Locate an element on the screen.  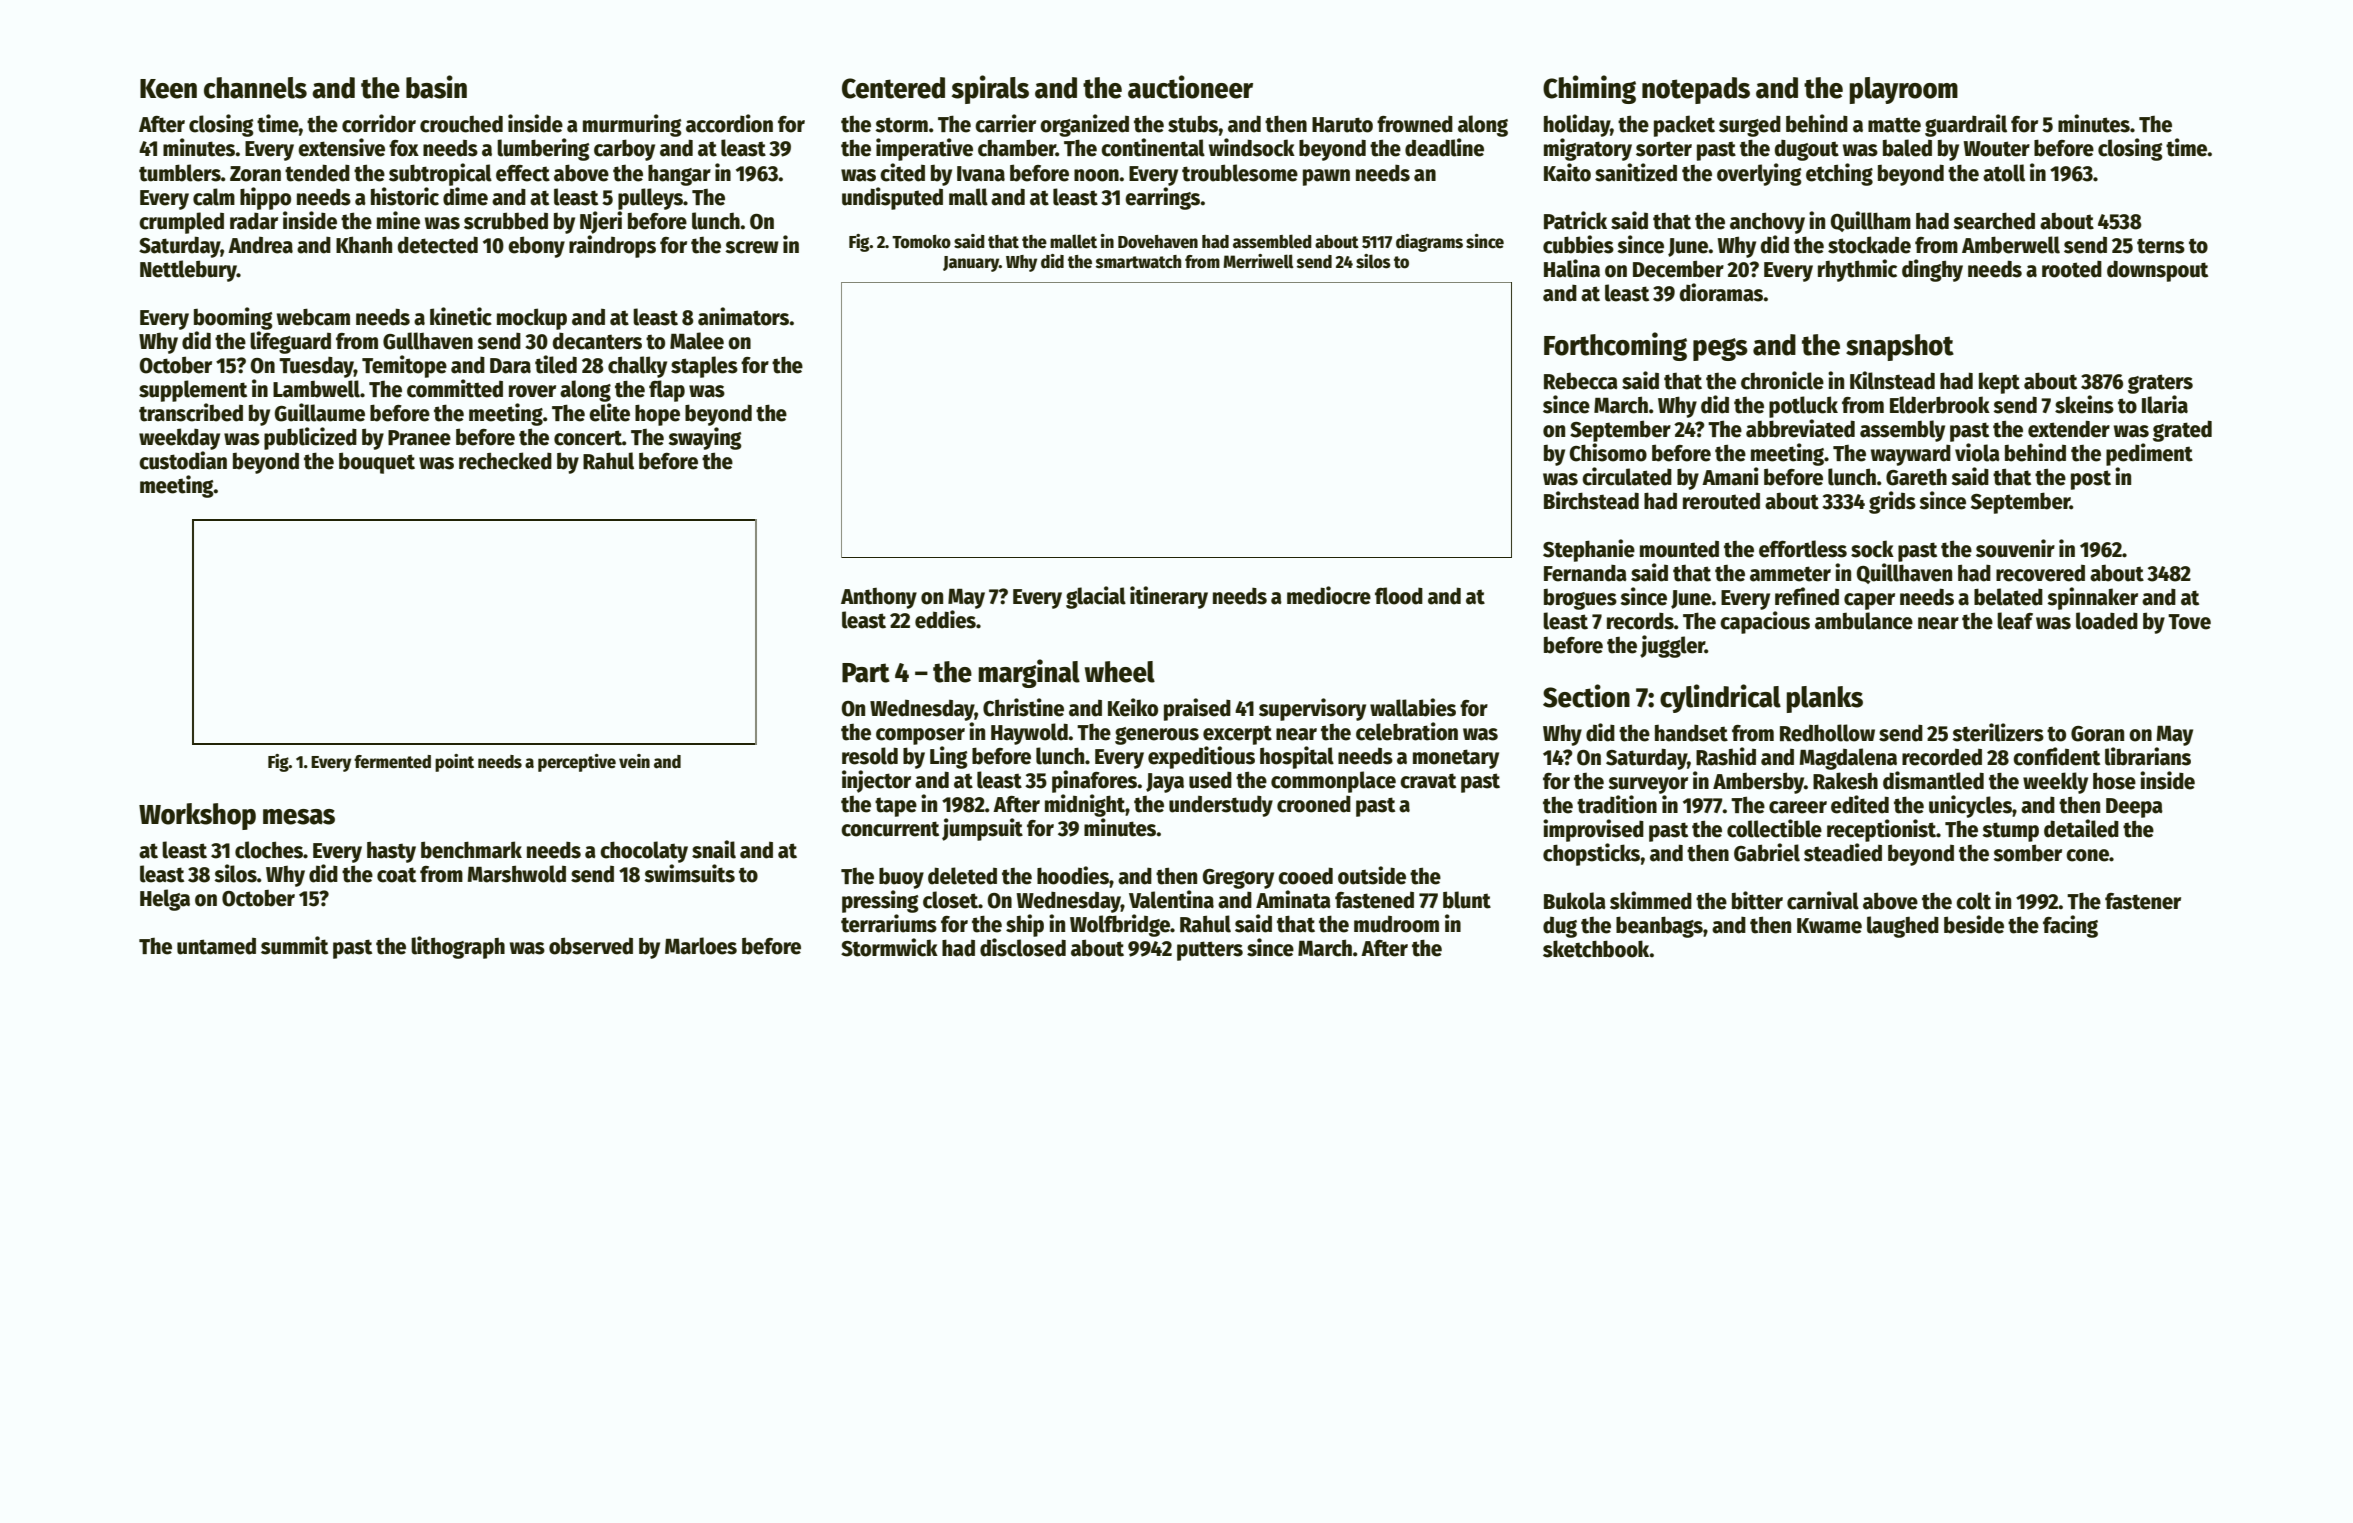
post is located at coordinates (2091, 480).
